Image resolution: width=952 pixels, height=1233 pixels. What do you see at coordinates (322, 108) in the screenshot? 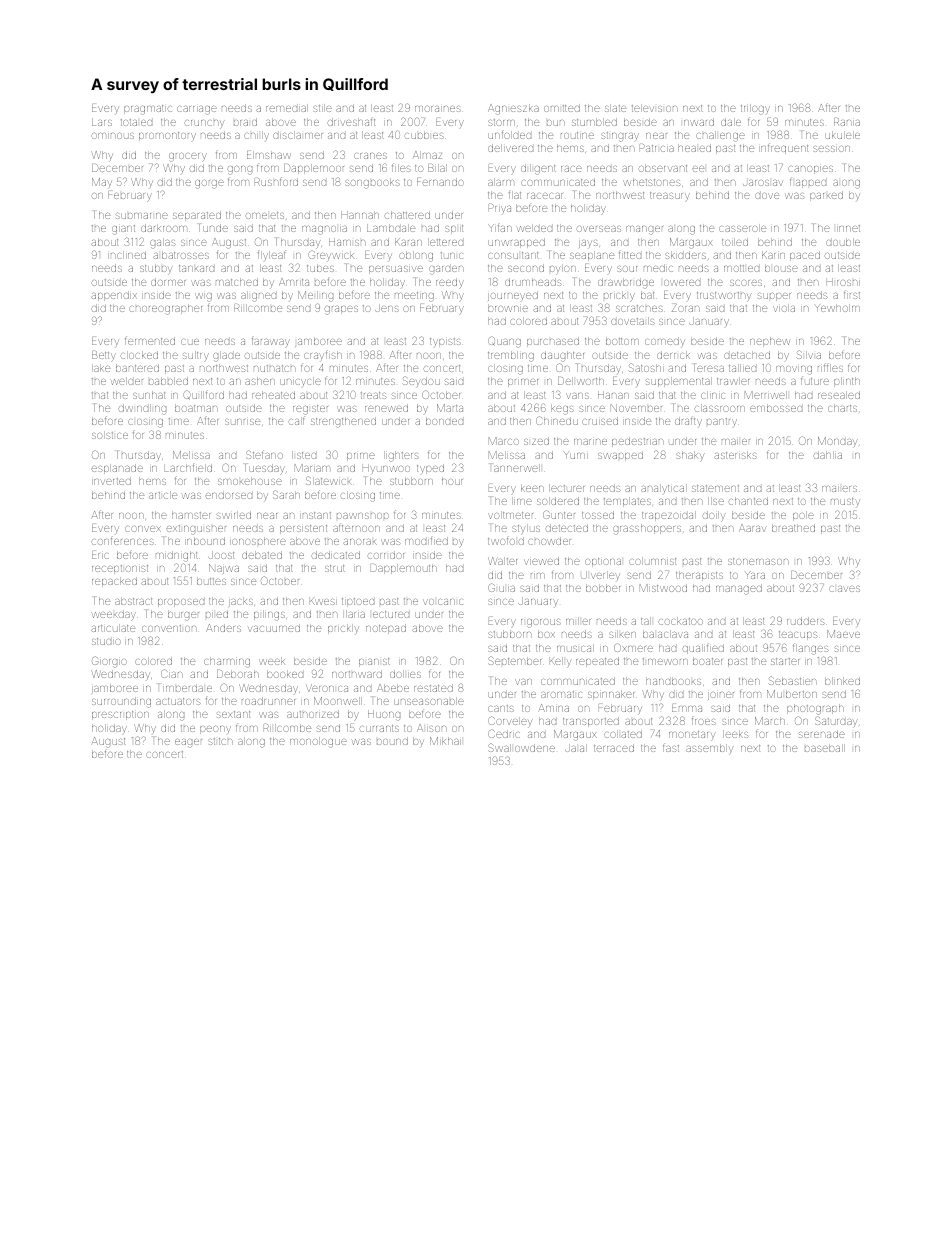
I see `stile` at bounding box center [322, 108].
